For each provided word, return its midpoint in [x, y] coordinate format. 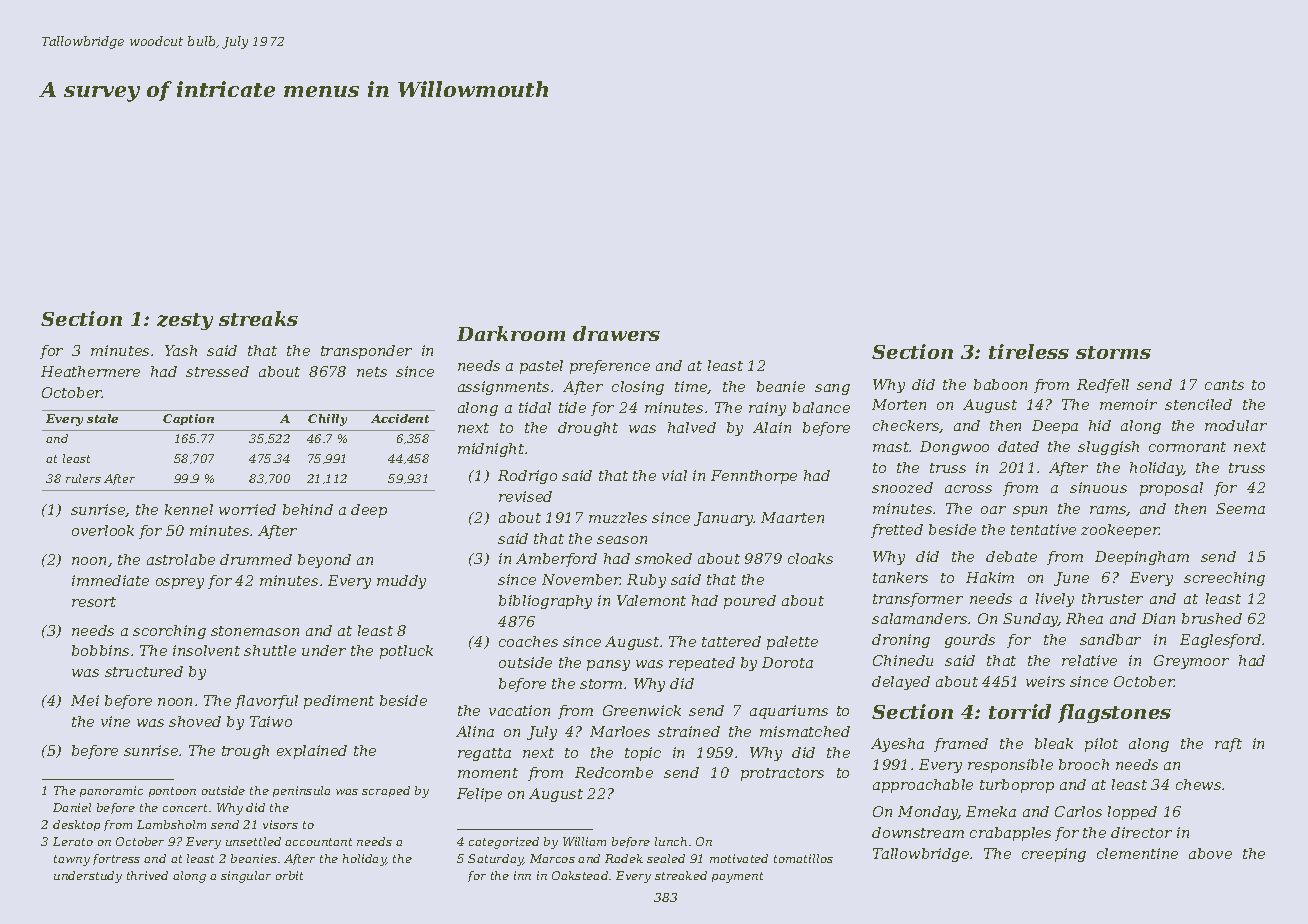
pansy [608, 665]
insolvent [206, 650]
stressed [217, 371]
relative [1089, 660]
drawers [616, 333]
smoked [663, 558]
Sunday [1030, 620]
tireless [1029, 351]
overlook [103, 530]
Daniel [72, 807]
